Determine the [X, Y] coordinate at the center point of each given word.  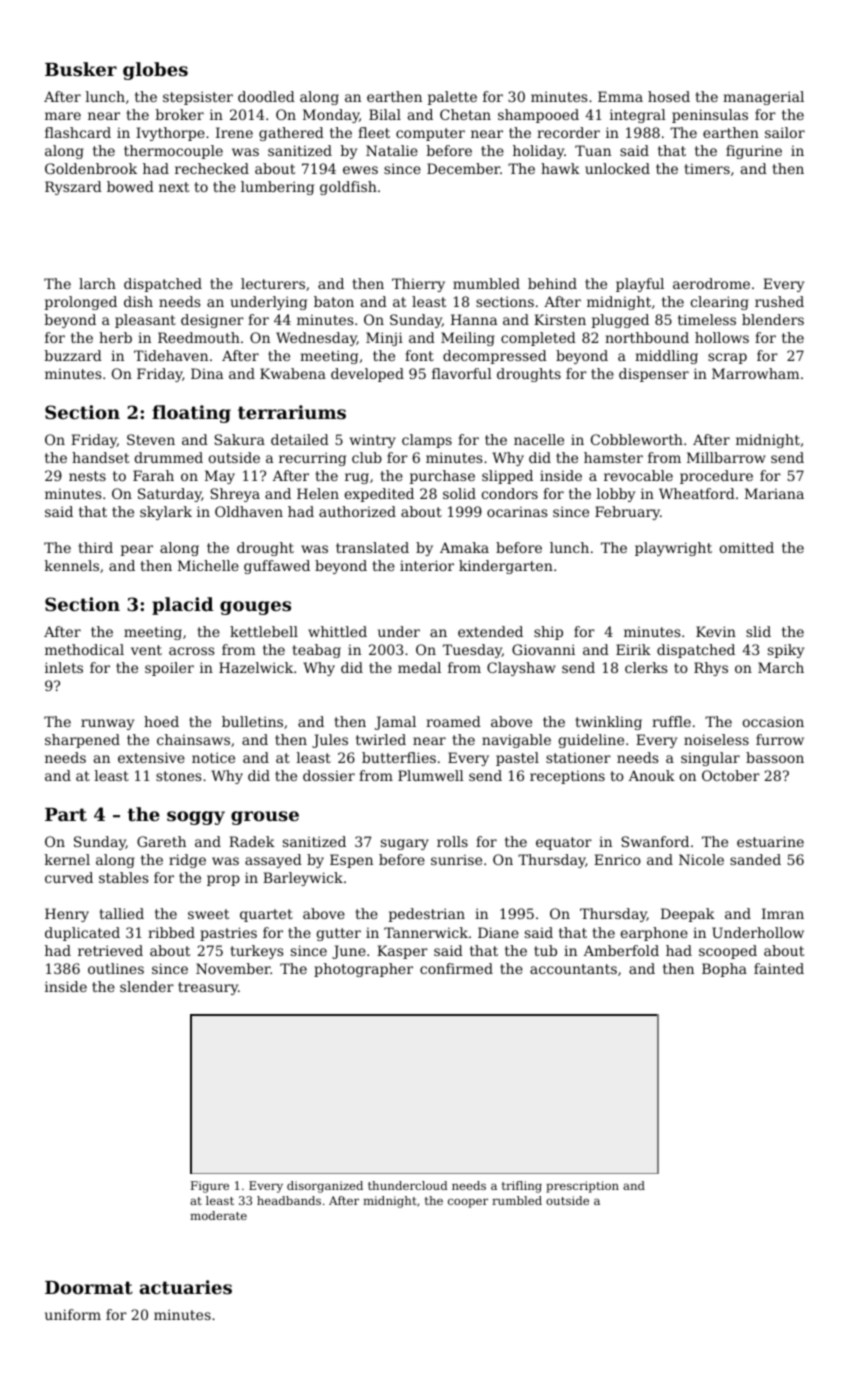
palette [452, 98]
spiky [786, 651]
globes [155, 71]
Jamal [395, 723]
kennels [71, 565]
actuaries [186, 1287]
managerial [763, 98]
